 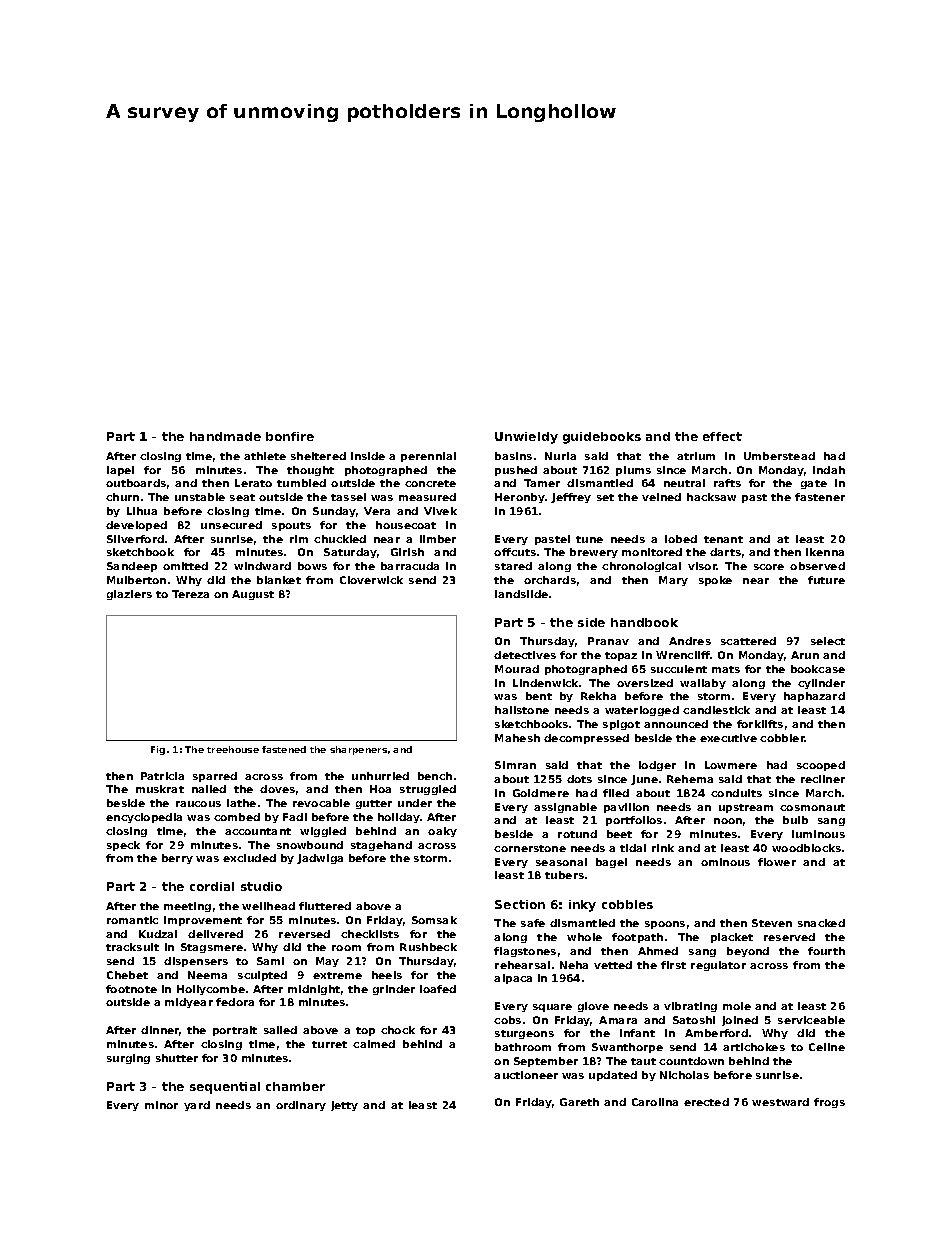 I want to click on Steven, so click(x=772, y=923).
